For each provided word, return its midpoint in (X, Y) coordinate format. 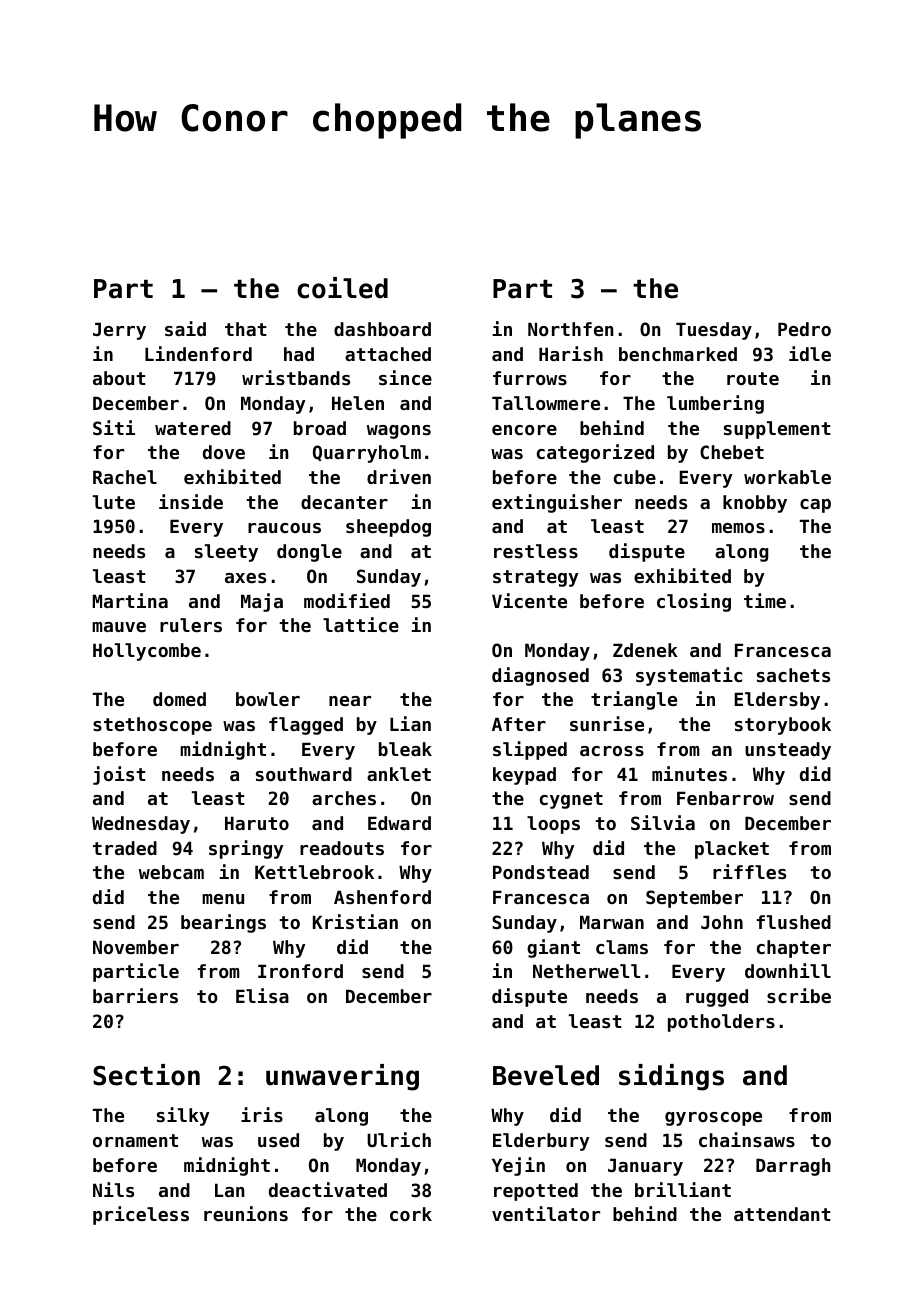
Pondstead (541, 872)
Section (146, 1075)
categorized (595, 453)
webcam (171, 872)
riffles (749, 871)
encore (524, 430)
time (765, 600)
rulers (191, 625)
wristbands (296, 377)
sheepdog (388, 528)
